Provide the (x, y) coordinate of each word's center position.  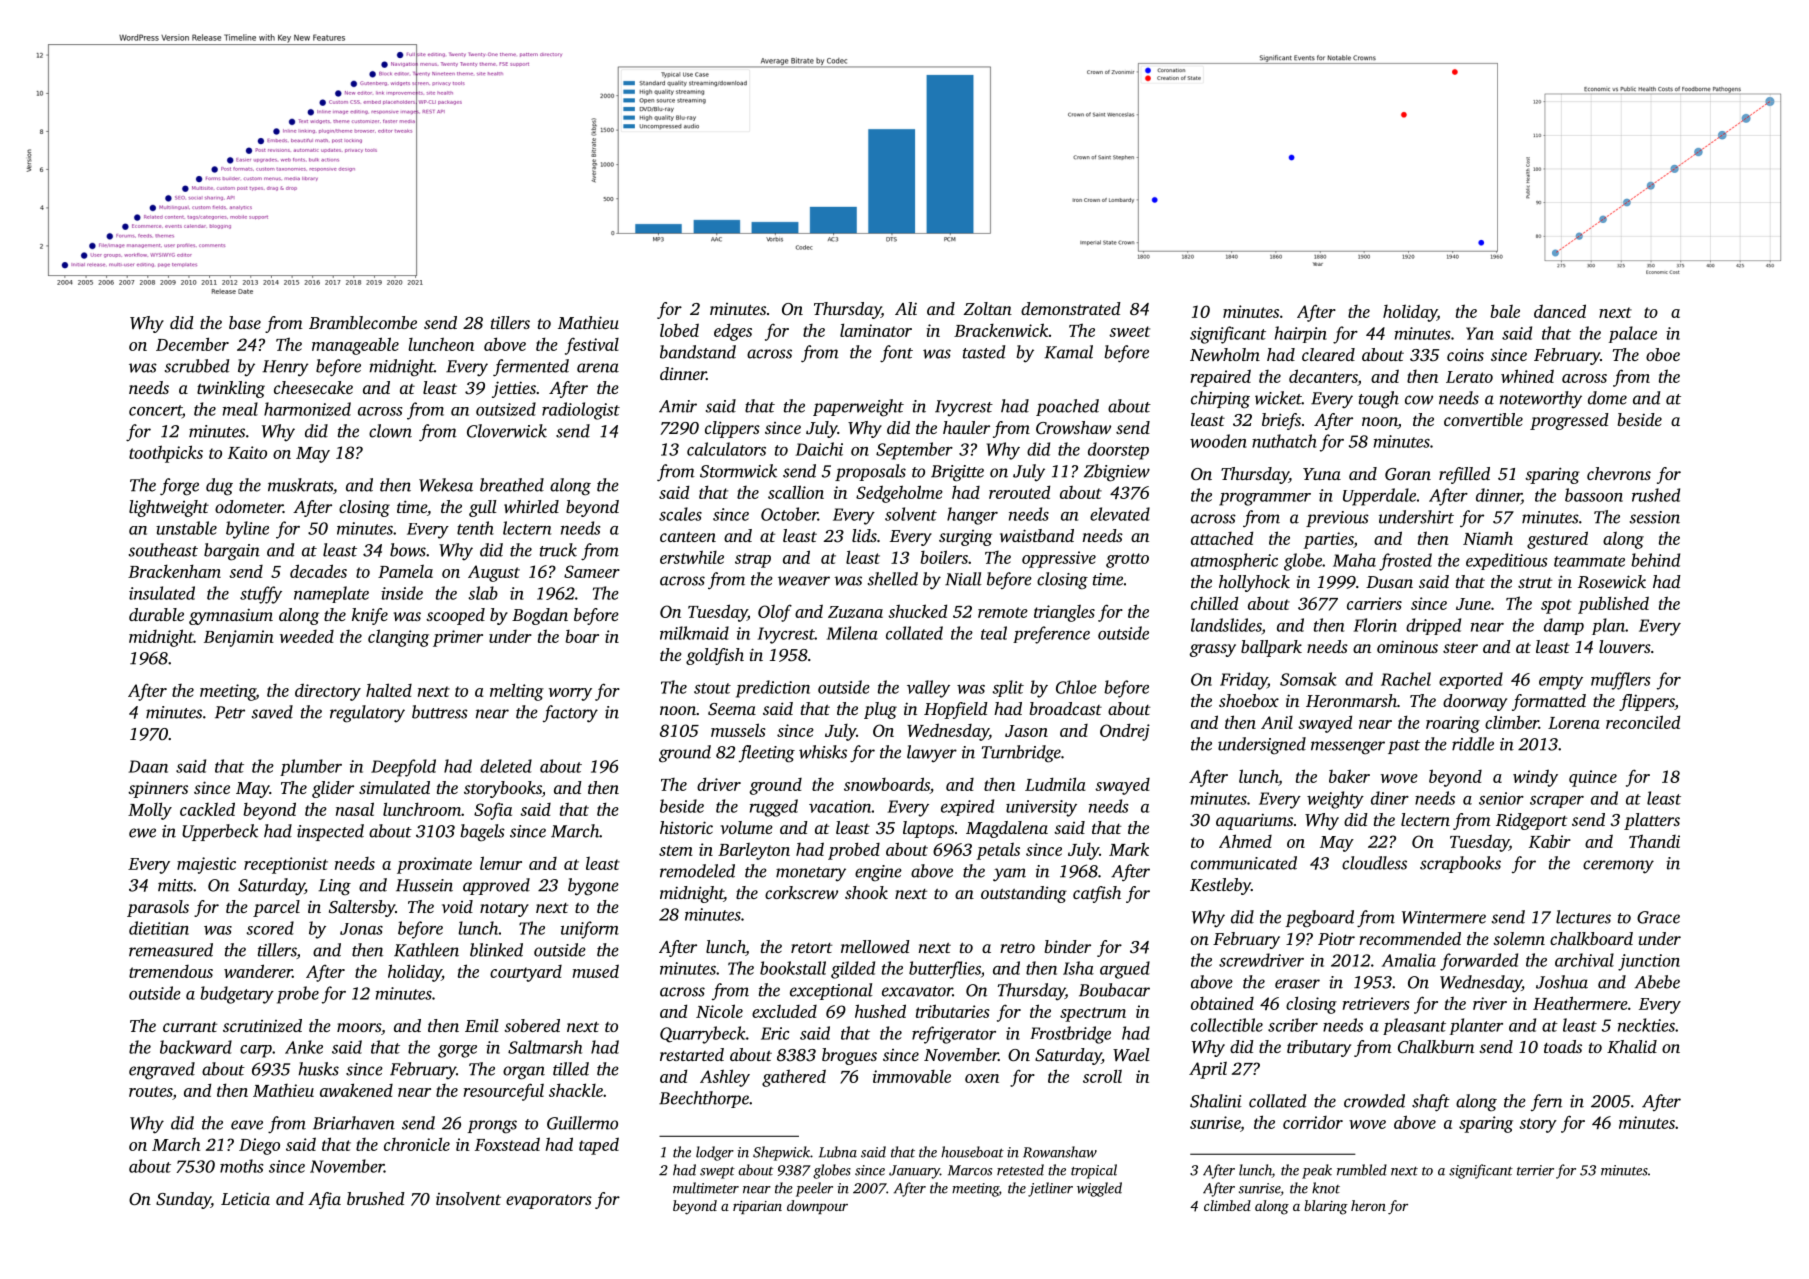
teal (994, 633)
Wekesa (446, 485)
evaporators (549, 1202)
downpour (817, 1207)
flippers (1647, 702)
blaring (1326, 1207)
